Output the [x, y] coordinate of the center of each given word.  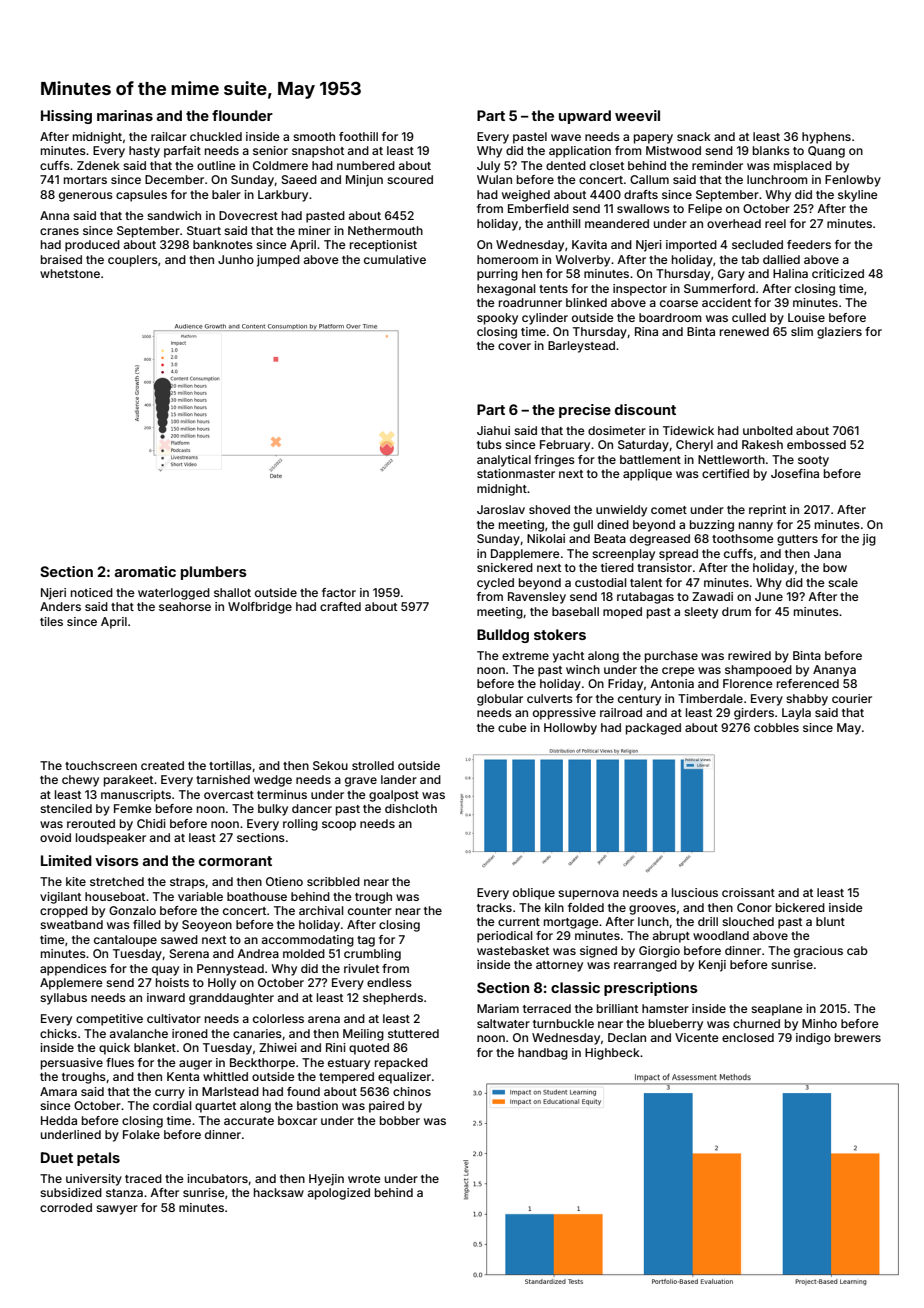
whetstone [70, 273]
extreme [525, 656]
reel [775, 223]
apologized [339, 1194]
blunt [830, 921]
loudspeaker [111, 839]
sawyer [117, 1210]
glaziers [839, 333]
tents [553, 289]
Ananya [834, 671]
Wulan [494, 179]
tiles [51, 621]
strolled [373, 765]
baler [226, 194]
